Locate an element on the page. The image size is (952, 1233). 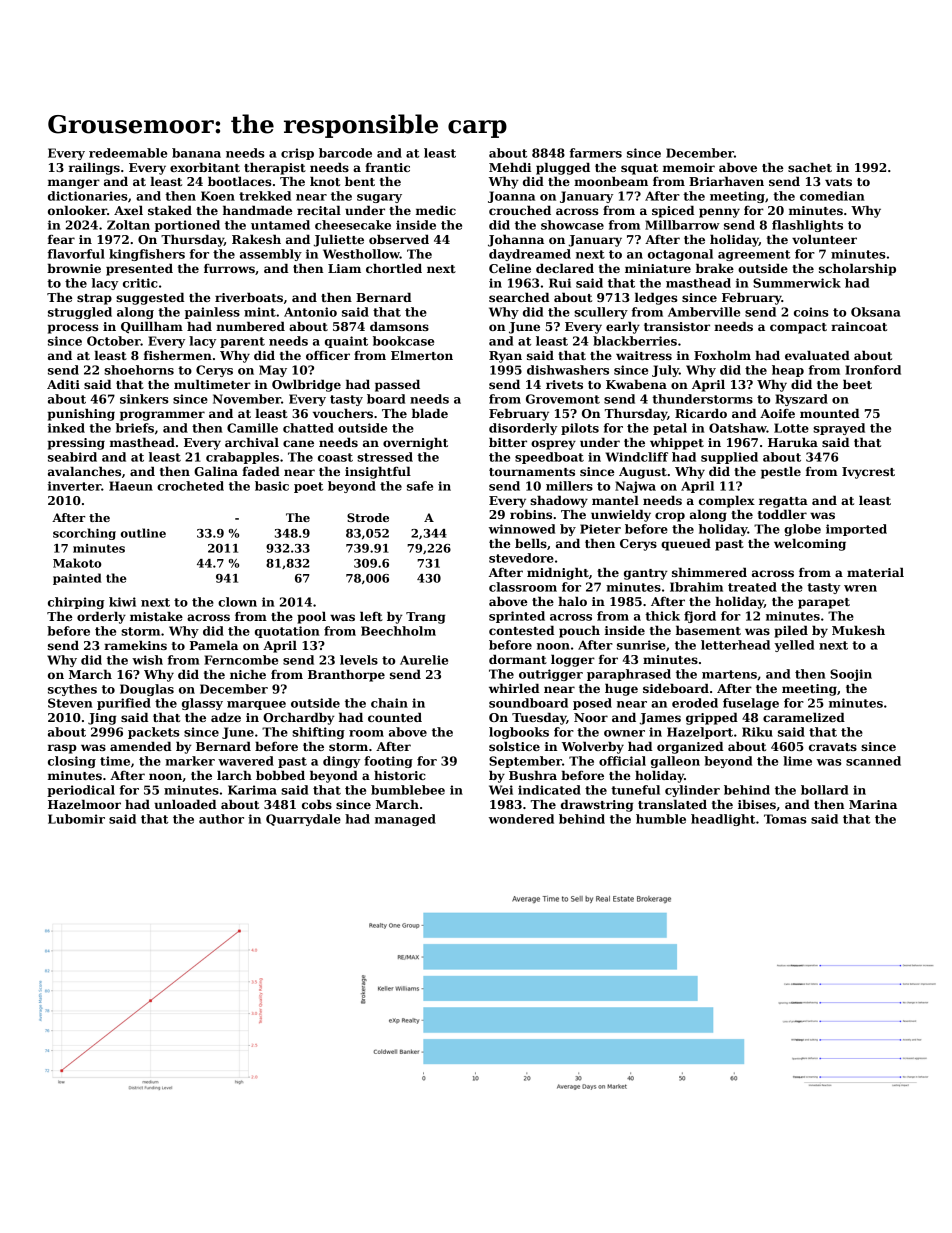
Najwa is located at coordinates (635, 487).
